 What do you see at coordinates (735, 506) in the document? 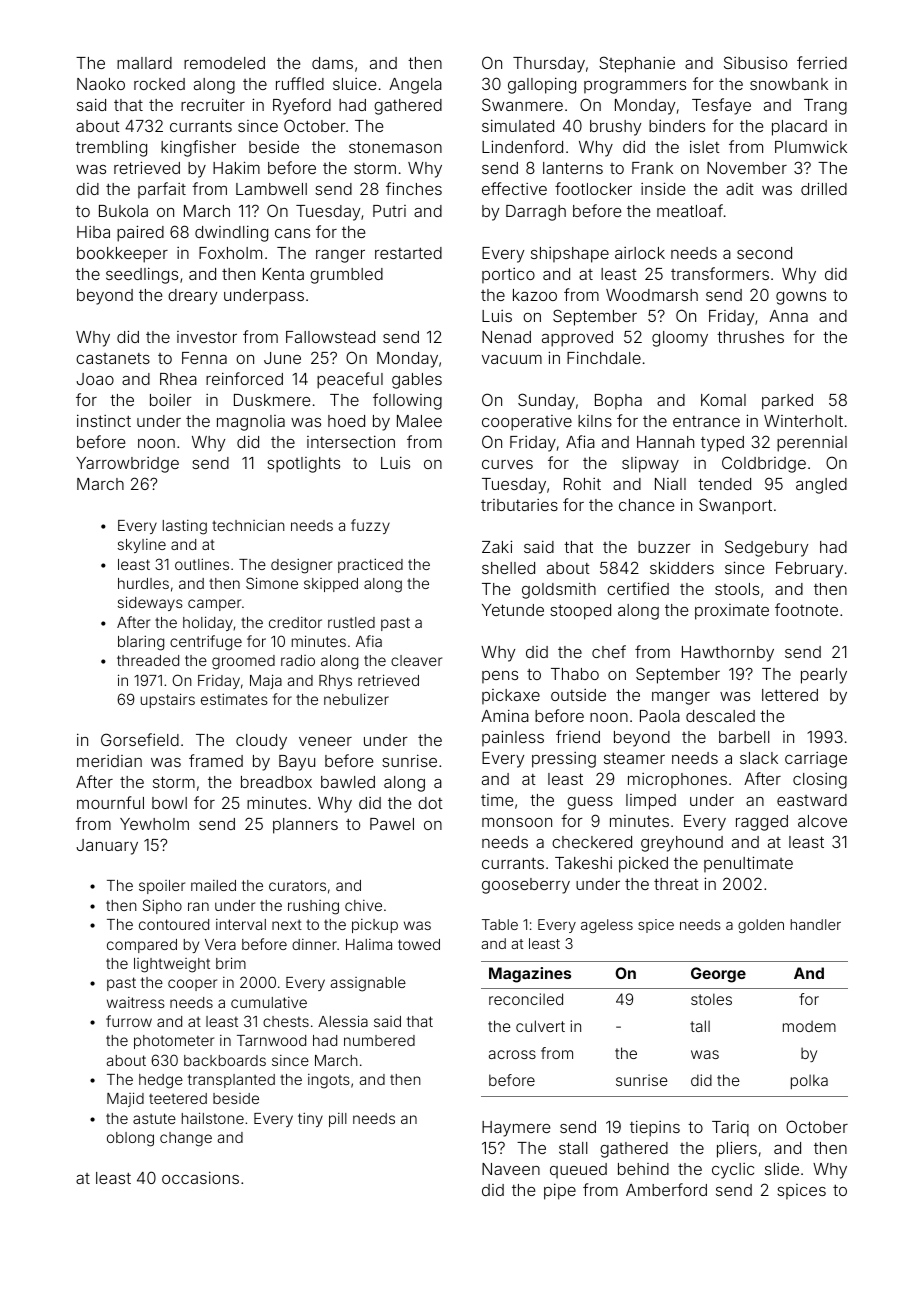
I see `Swanport` at bounding box center [735, 506].
